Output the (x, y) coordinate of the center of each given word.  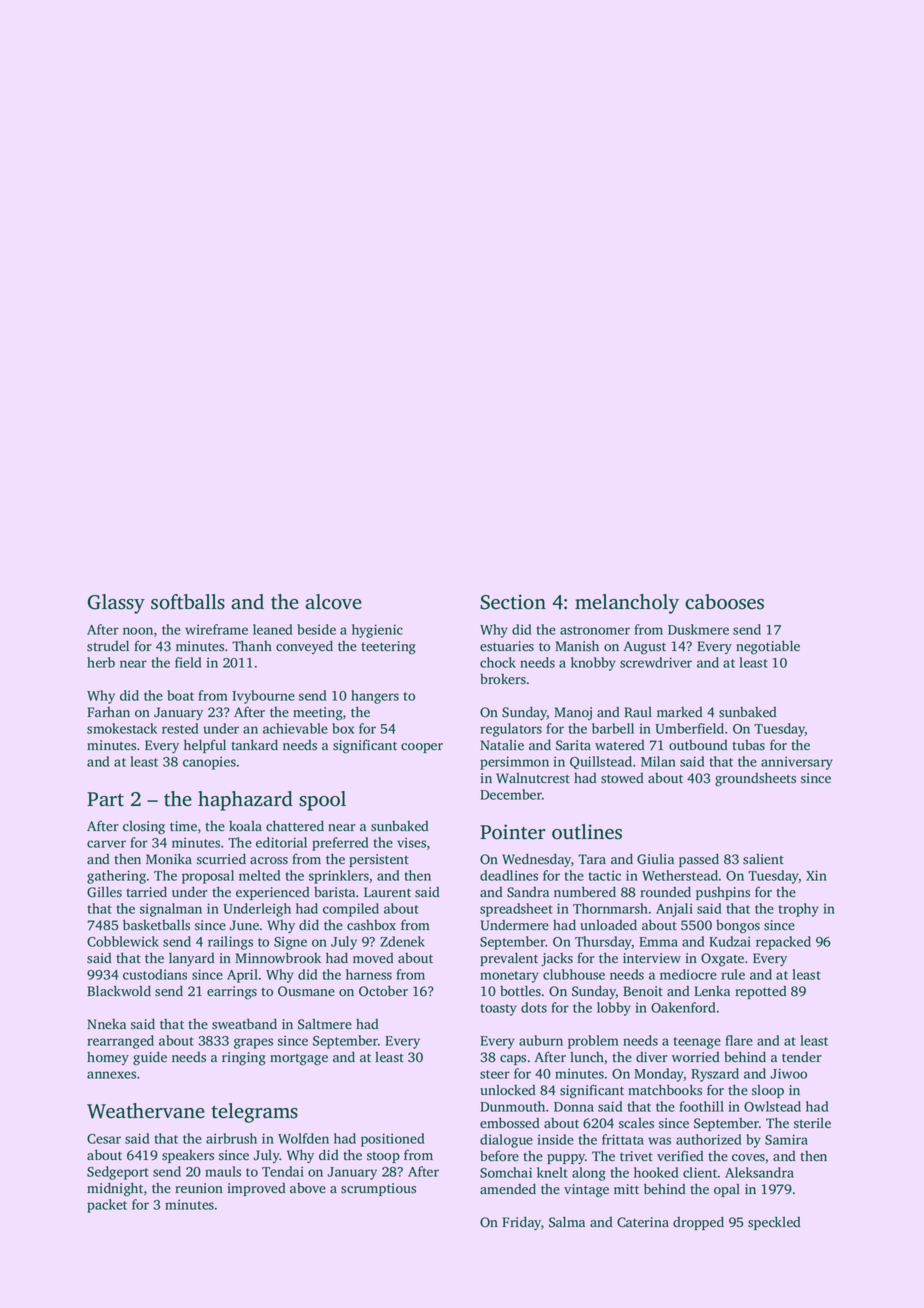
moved (373, 958)
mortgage (299, 1060)
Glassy (116, 604)
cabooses (724, 602)
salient (763, 859)
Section (513, 602)
